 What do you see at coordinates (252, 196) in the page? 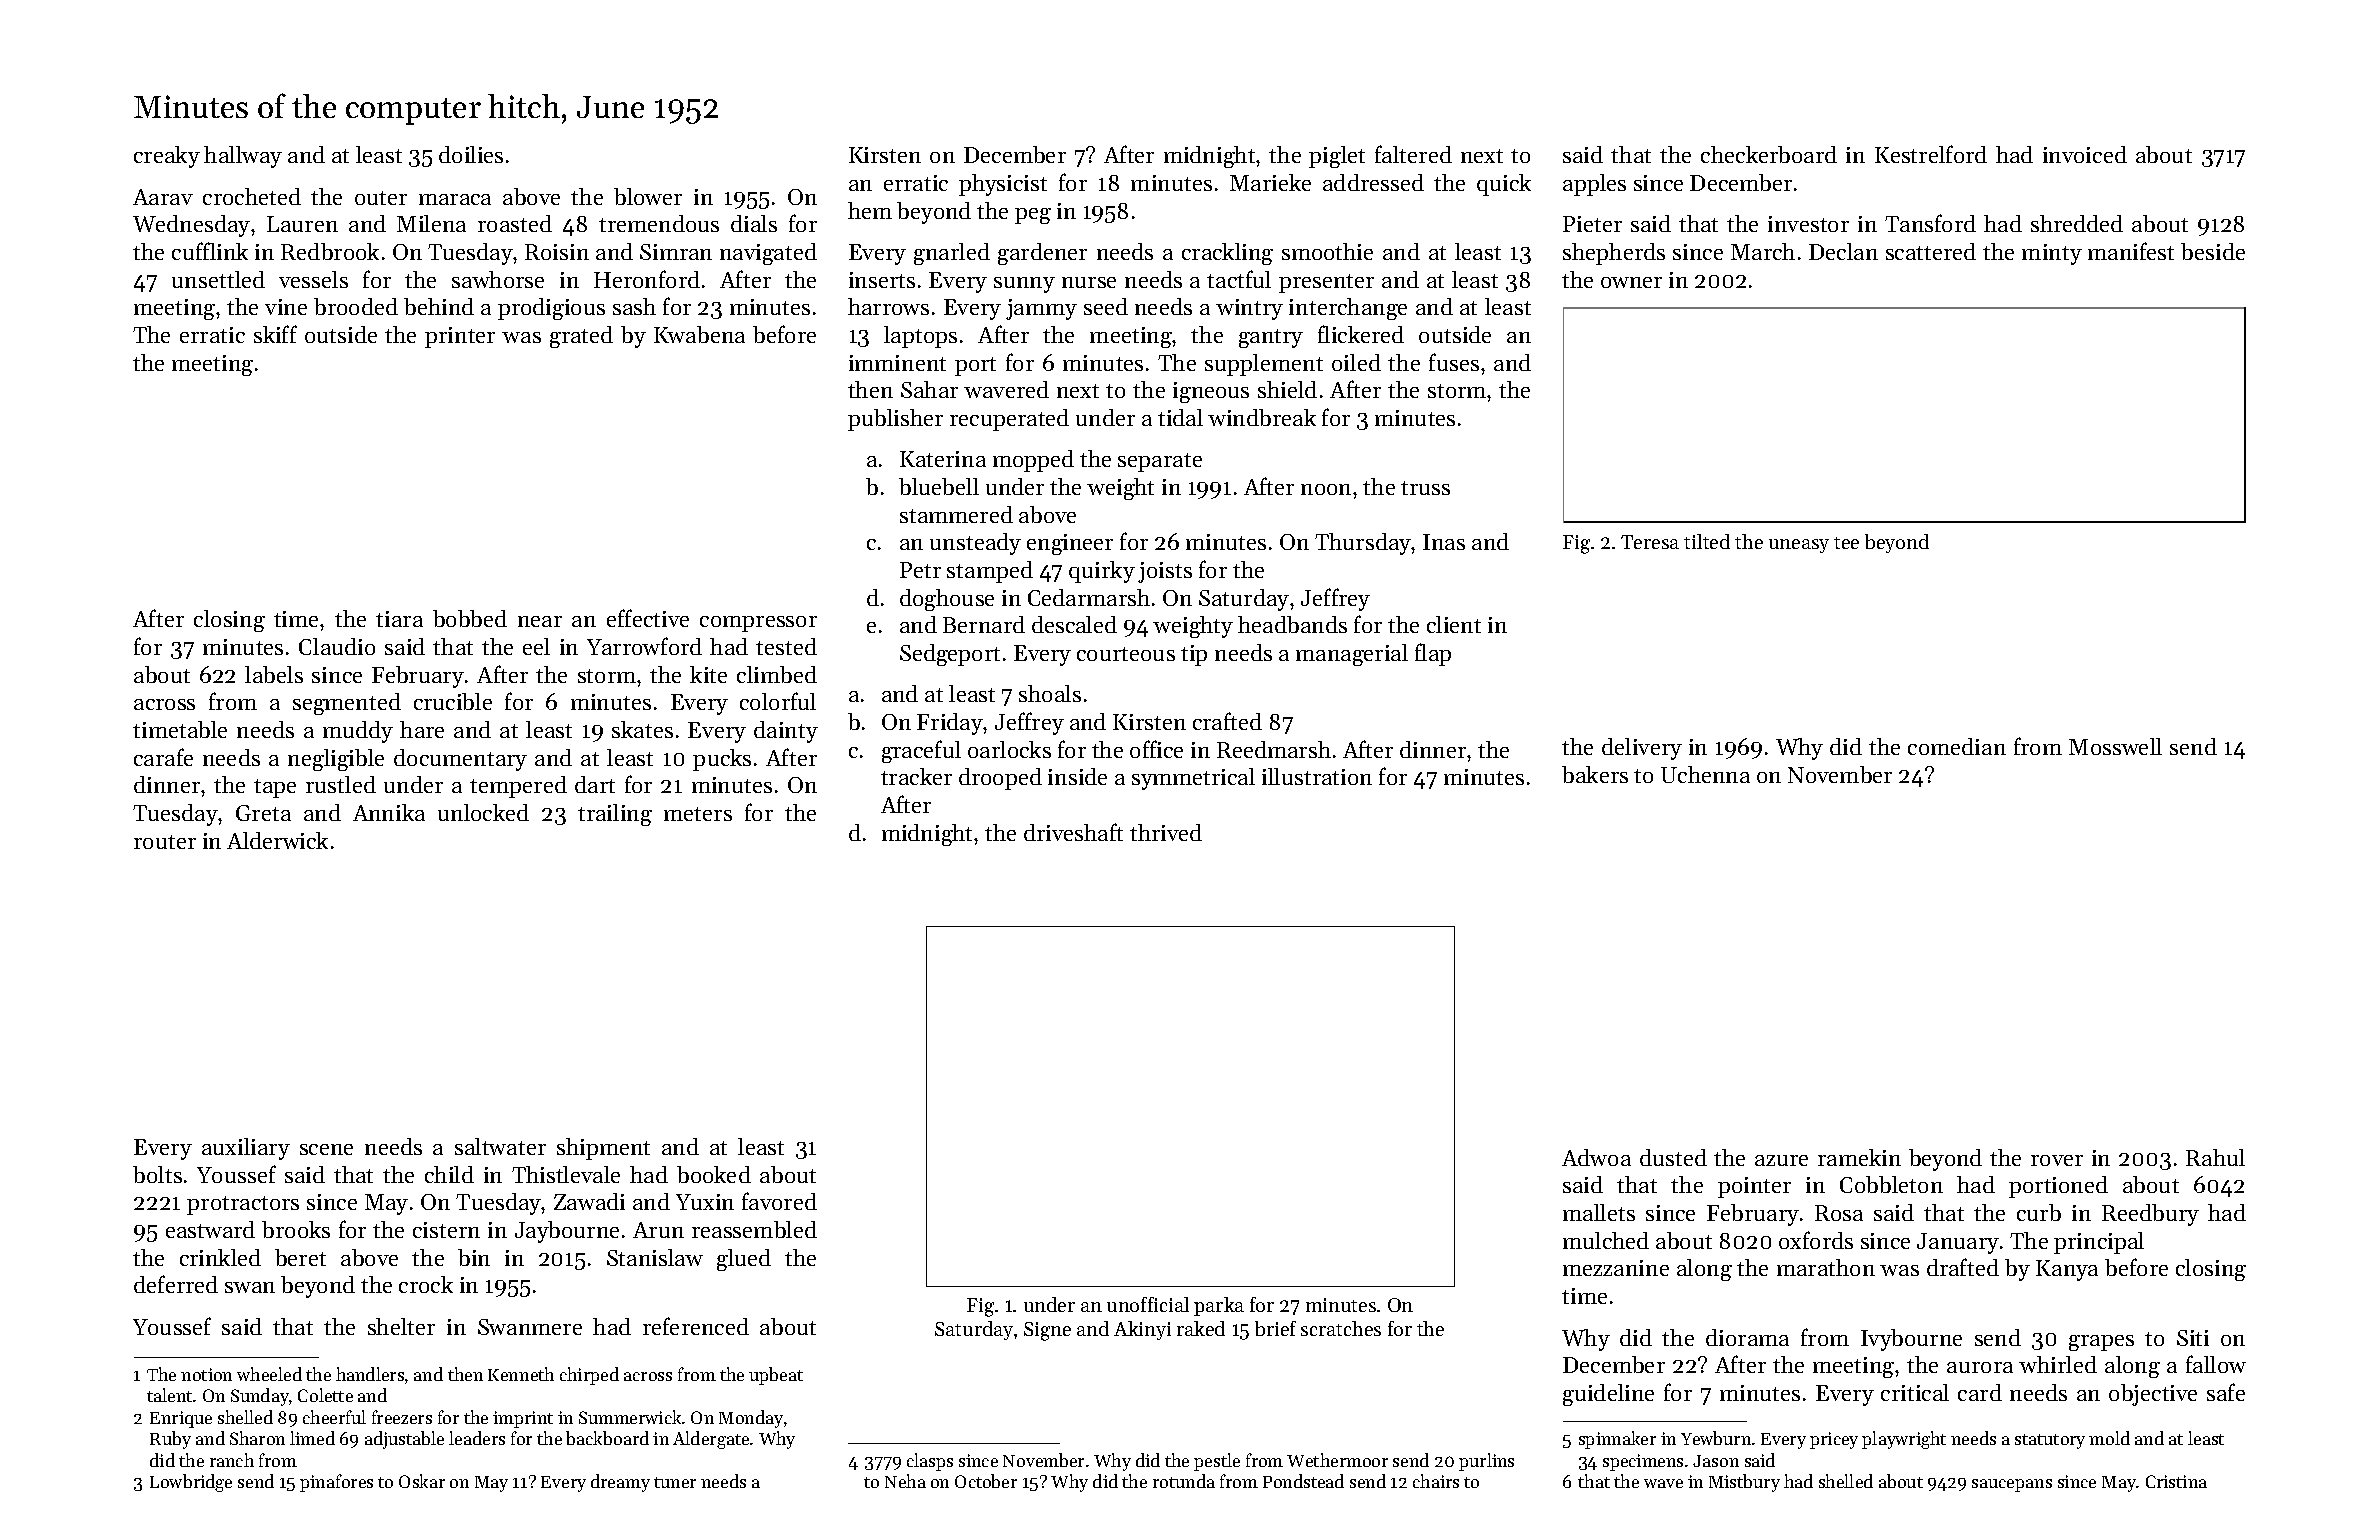
I see `crocheted` at bounding box center [252, 196].
